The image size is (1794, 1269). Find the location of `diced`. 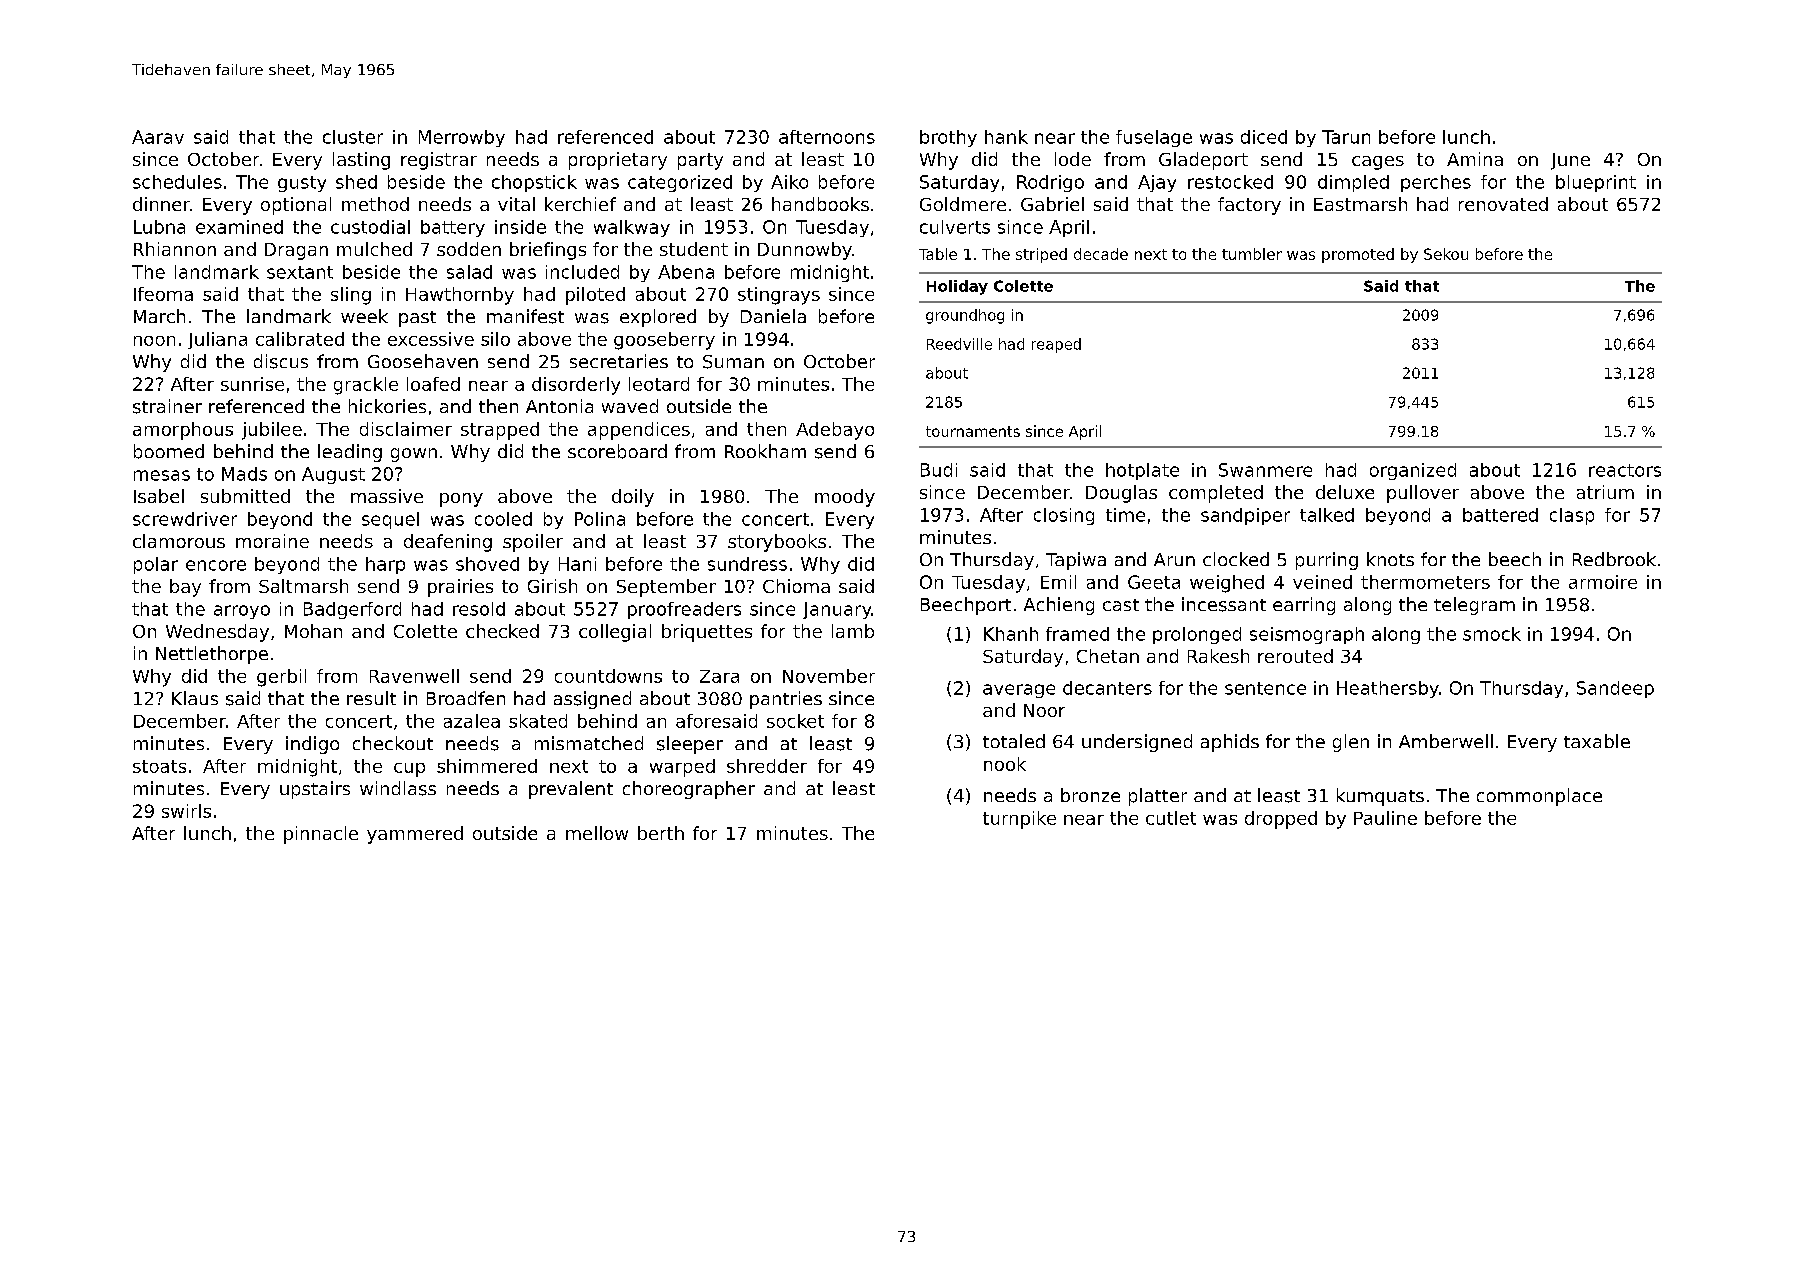

diced is located at coordinates (1264, 137).
